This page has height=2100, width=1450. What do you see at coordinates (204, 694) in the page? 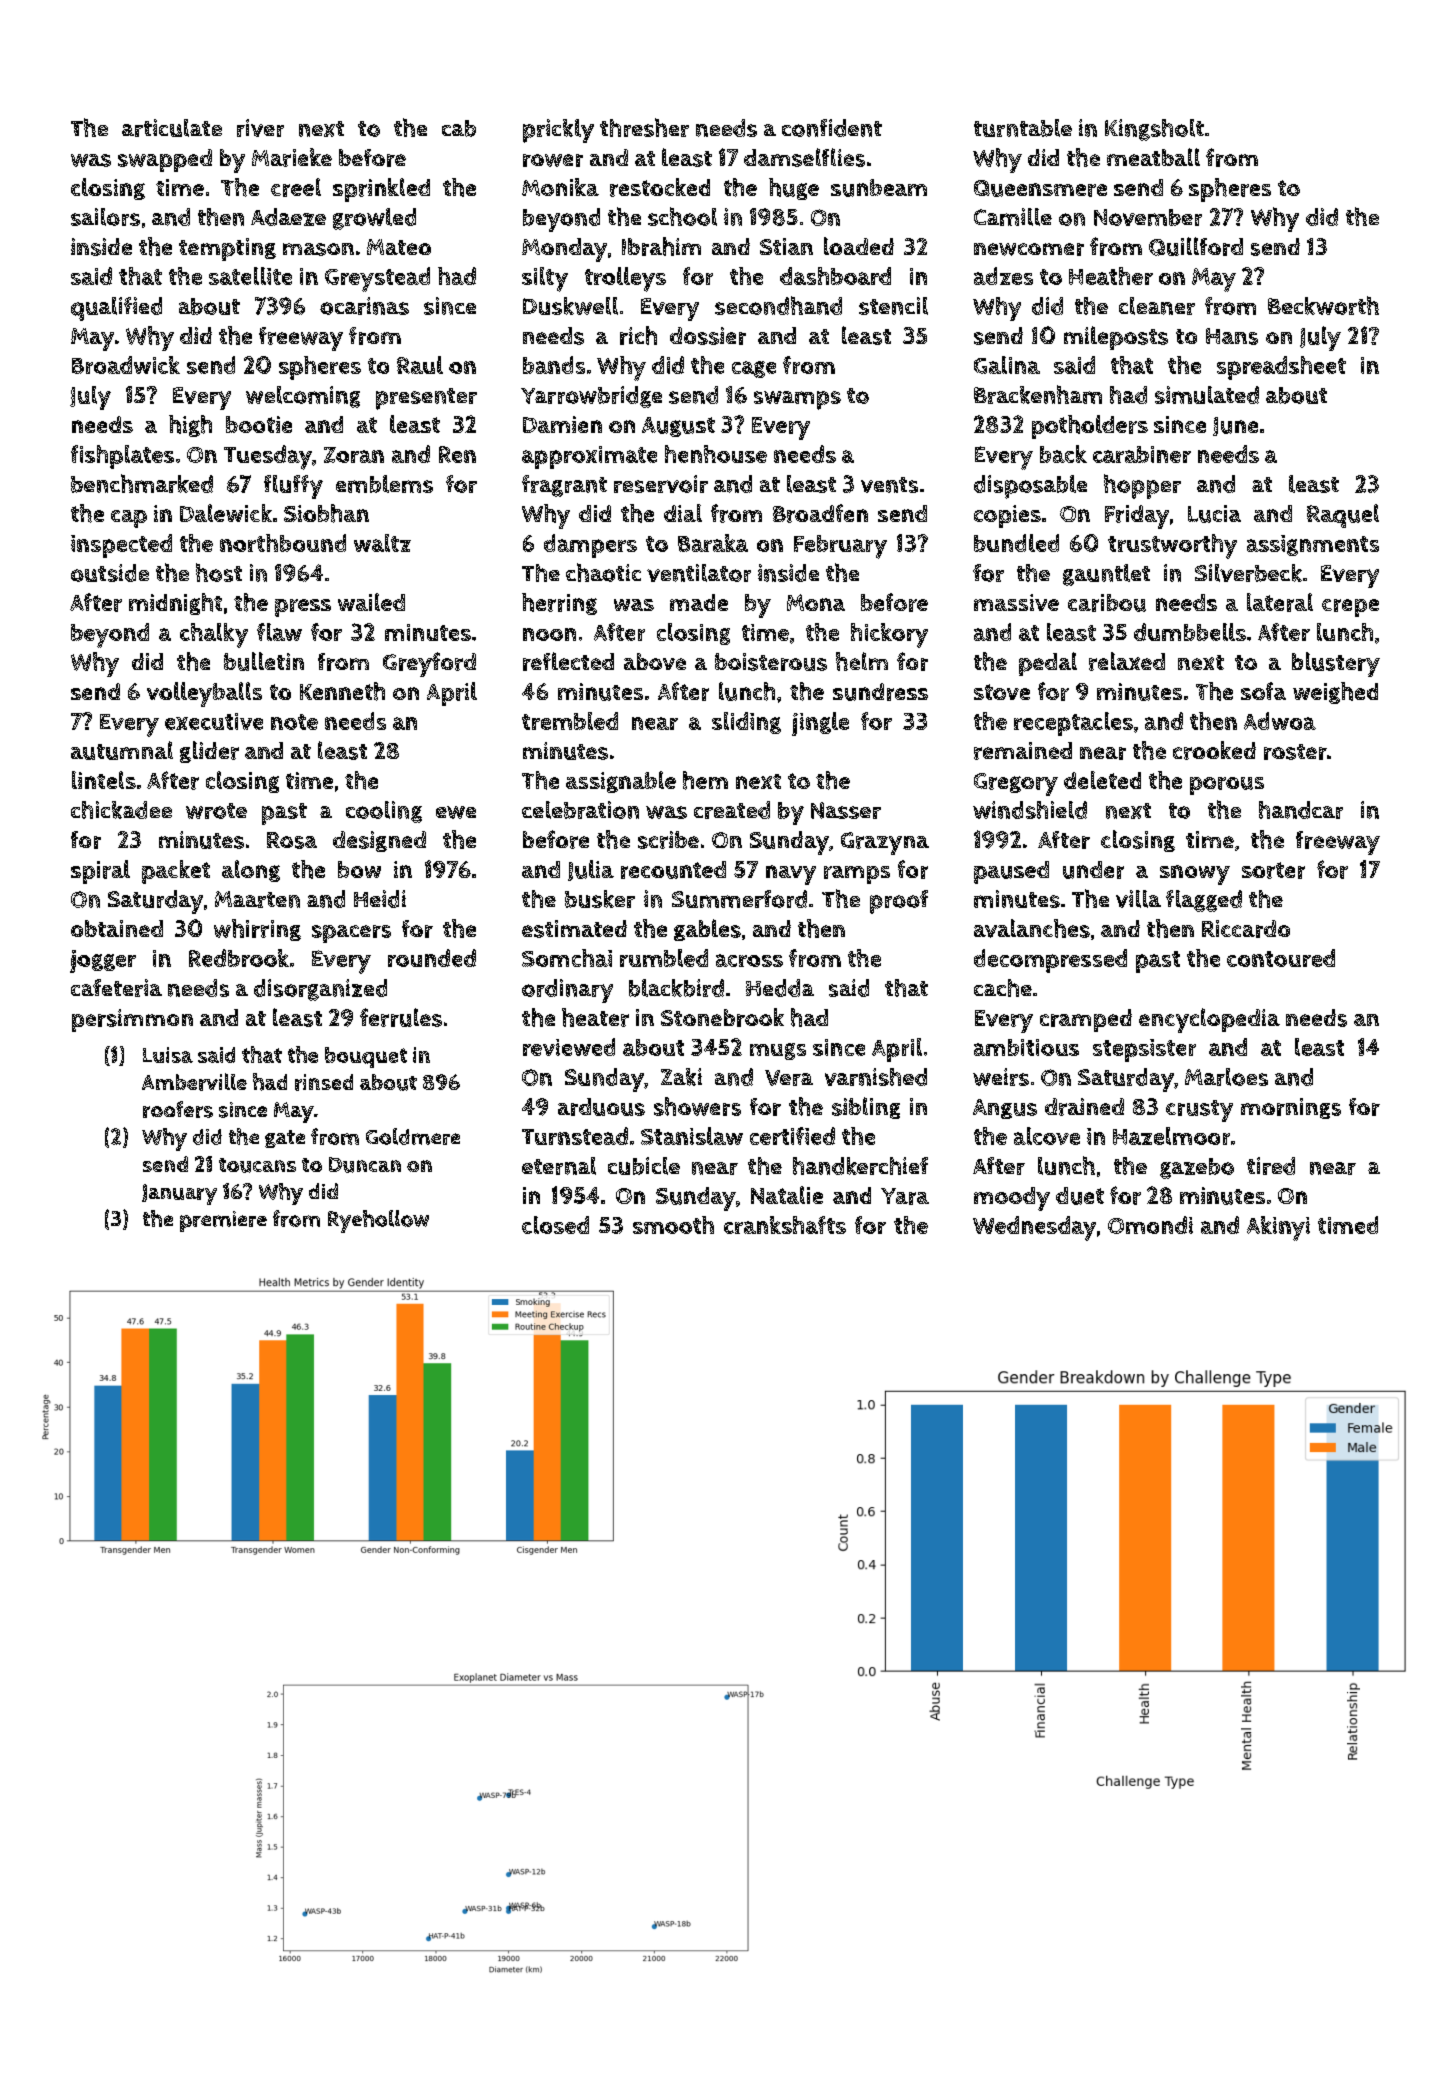
I see `volleyballs` at bounding box center [204, 694].
